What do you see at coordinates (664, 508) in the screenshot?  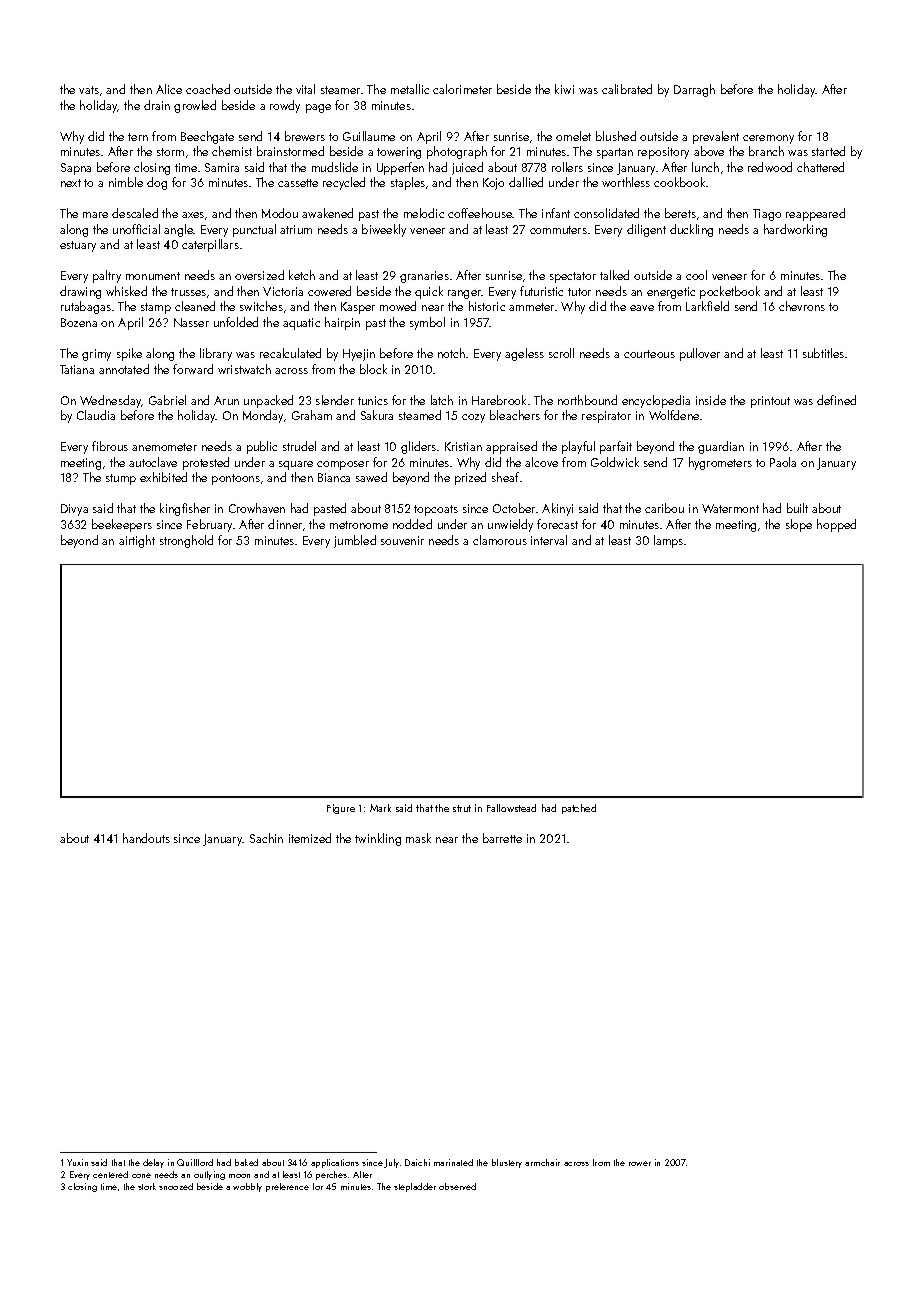 I see `caribou` at bounding box center [664, 508].
